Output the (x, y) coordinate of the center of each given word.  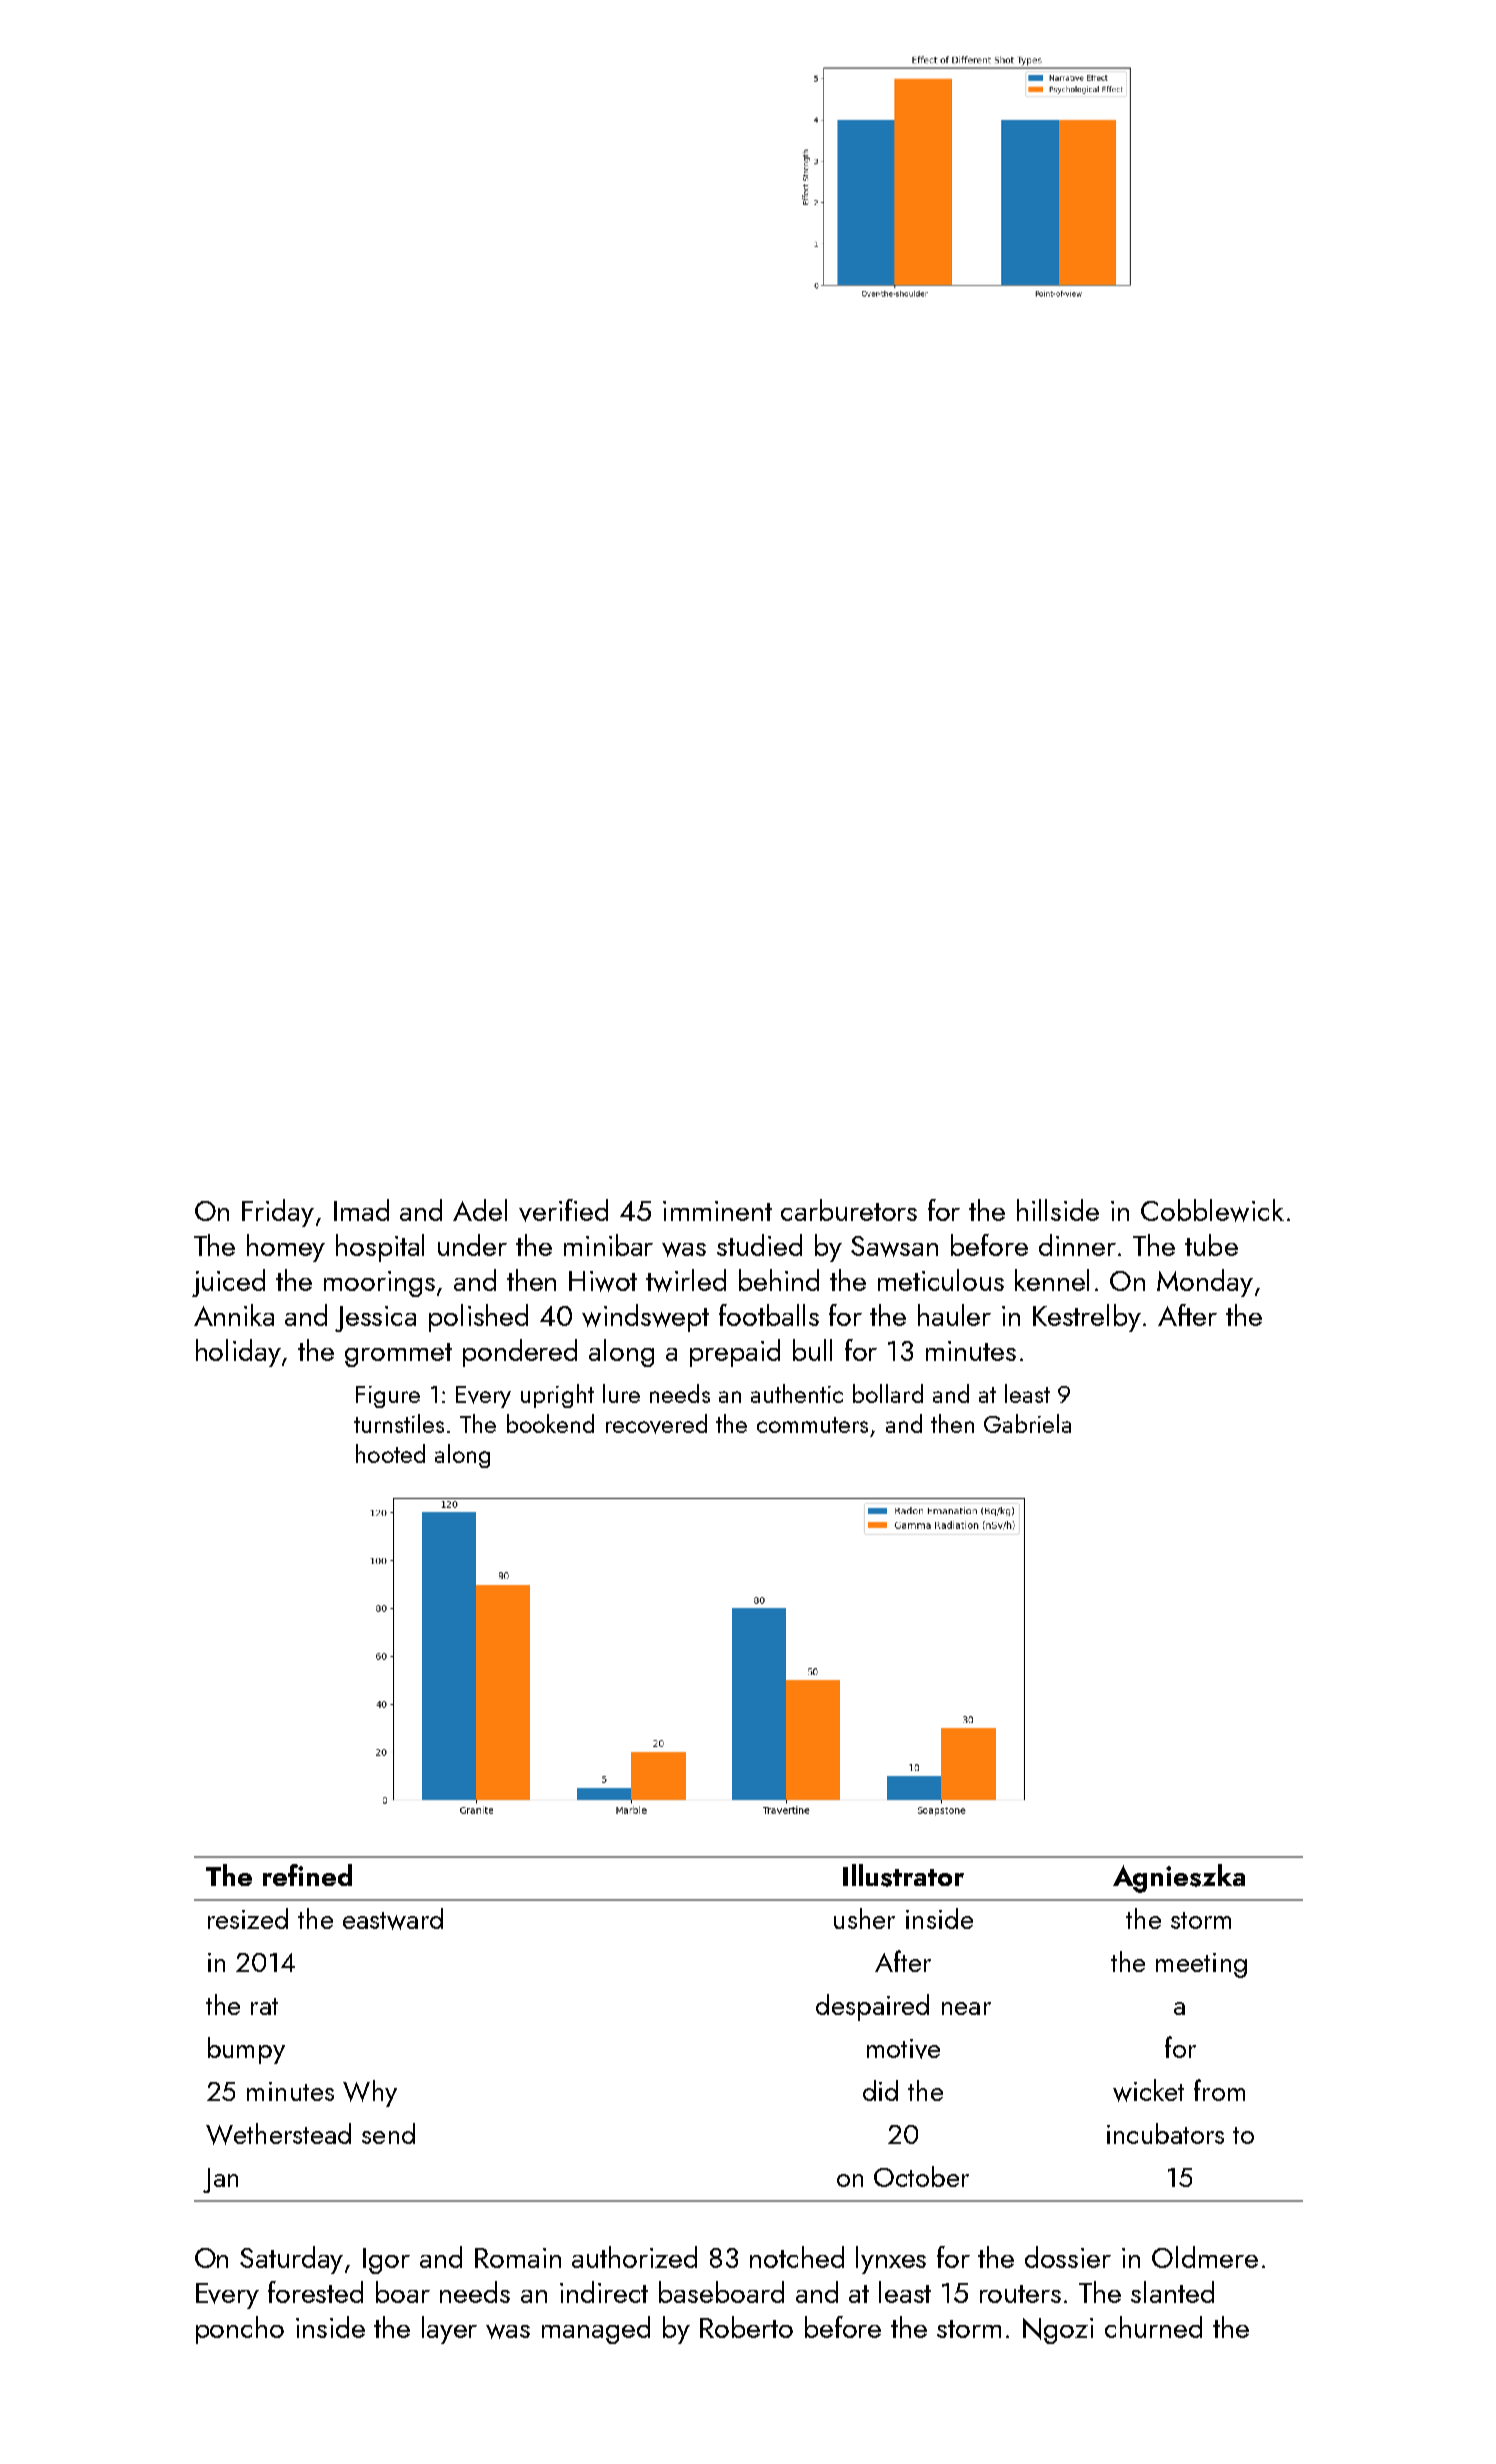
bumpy (246, 2050)
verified (563, 1210)
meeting (1201, 1965)
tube (1211, 1245)
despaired (872, 2007)
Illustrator (903, 1875)
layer (449, 2330)
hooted (390, 1453)
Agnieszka (1179, 1878)
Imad (361, 1210)
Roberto (746, 2327)
